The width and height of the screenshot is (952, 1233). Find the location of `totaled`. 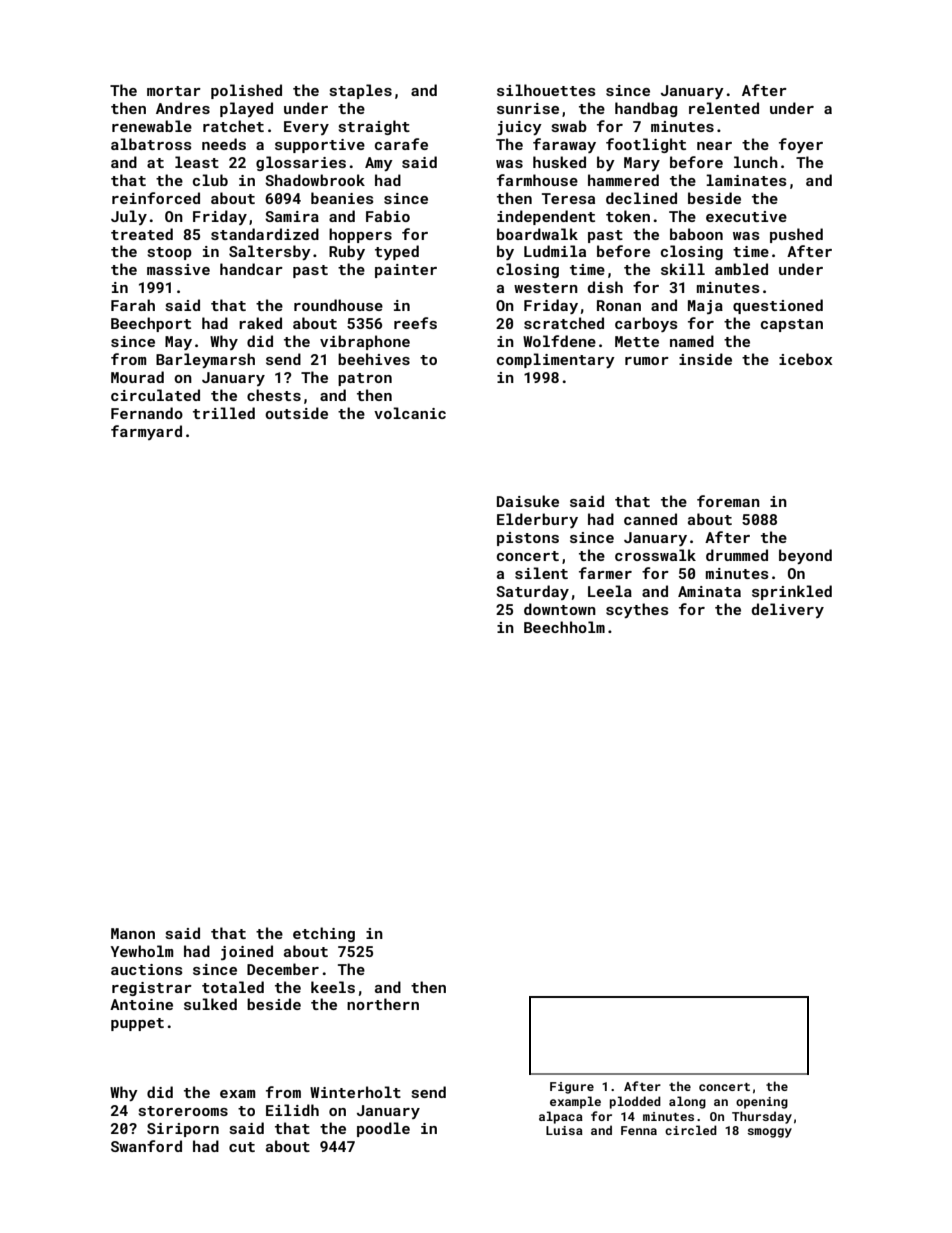

totaled is located at coordinates (233, 987).
